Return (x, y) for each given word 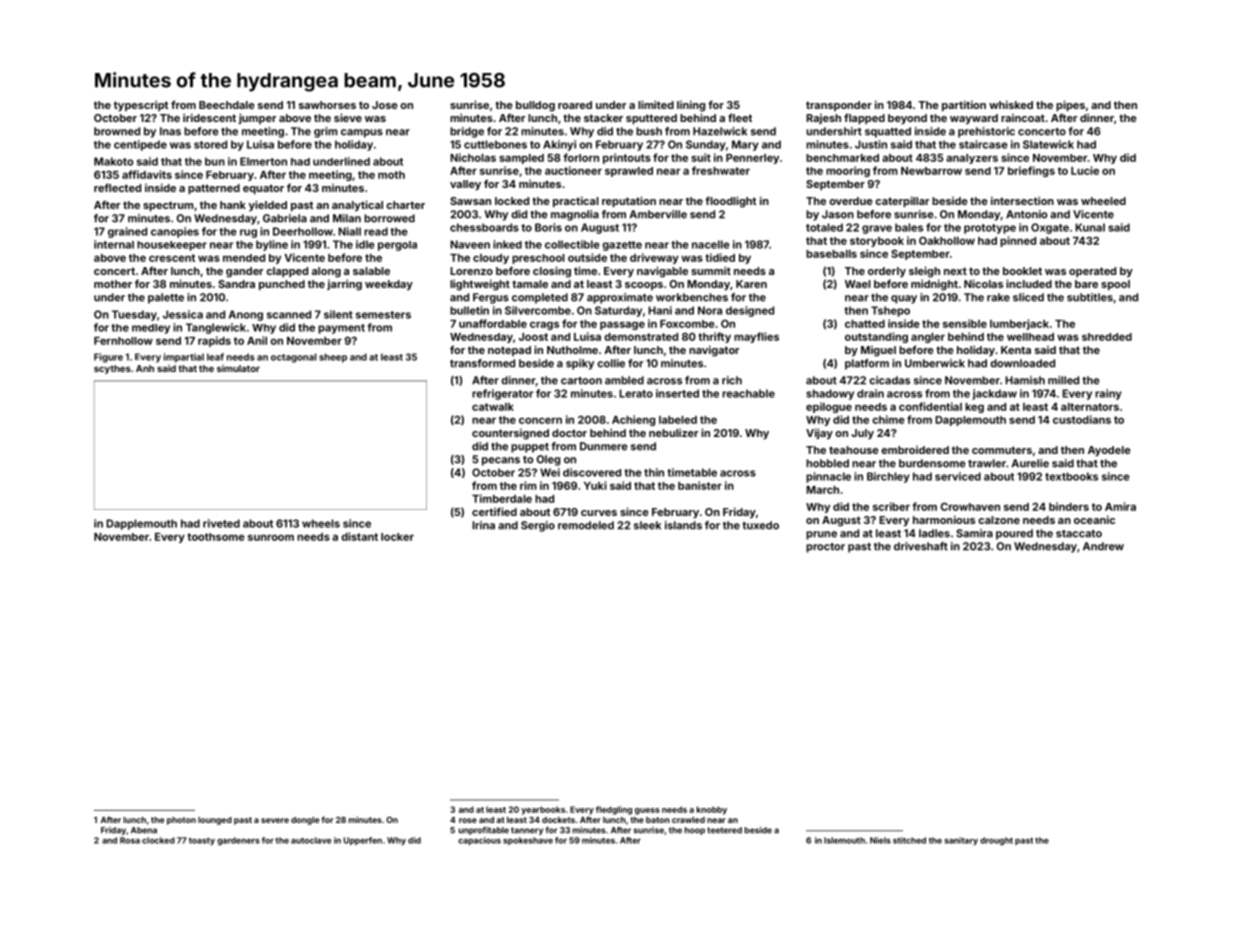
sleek (647, 525)
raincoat (1023, 118)
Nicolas (983, 283)
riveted (221, 523)
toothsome (216, 537)
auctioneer (573, 170)
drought (996, 841)
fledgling (614, 810)
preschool (538, 259)
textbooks (1071, 476)
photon (181, 821)
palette (166, 298)
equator (263, 189)
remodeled (586, 525)
